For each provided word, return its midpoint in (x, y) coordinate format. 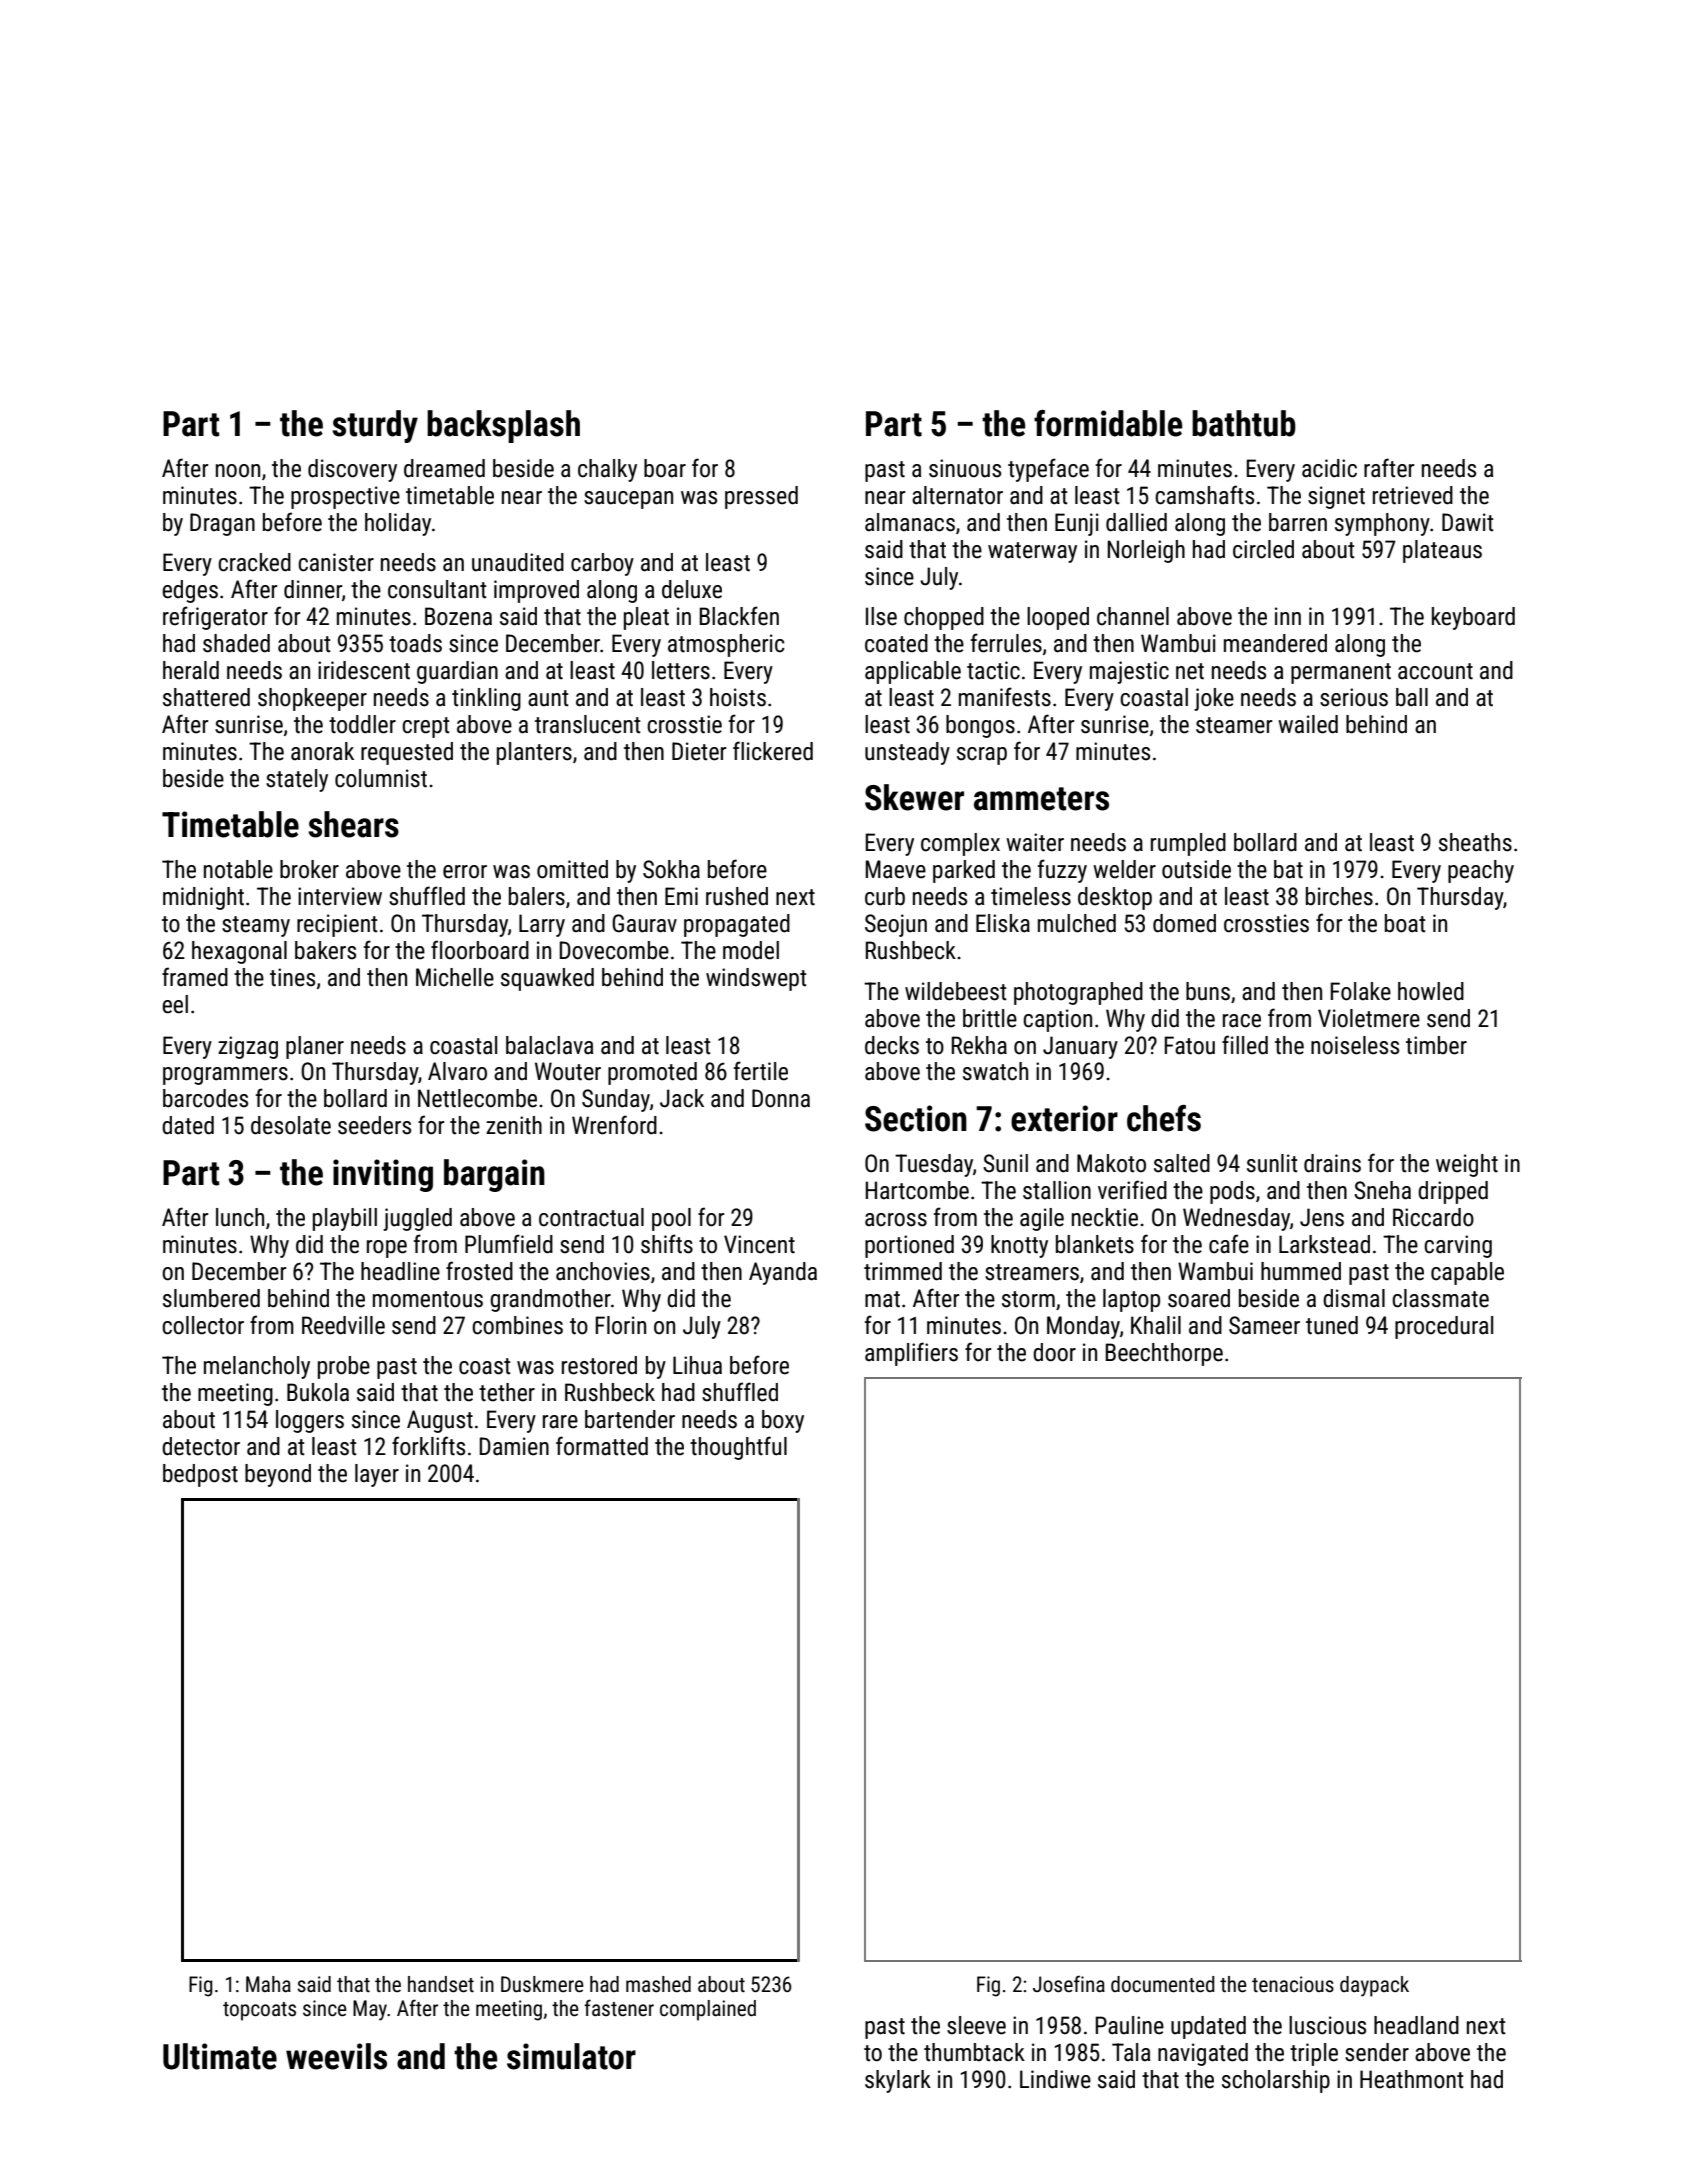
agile (1042, 1219)
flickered (773, 751)
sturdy (375, 426)
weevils (336, 2056)
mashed (658, 1984)
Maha (268, 1984)
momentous (428, 1299)
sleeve (976, 2025)
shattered (206, 697)
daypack (1374, 1986)
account (1435, 671)
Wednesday (1236, 1219)
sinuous (965, 468)
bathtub (1244, 423)
